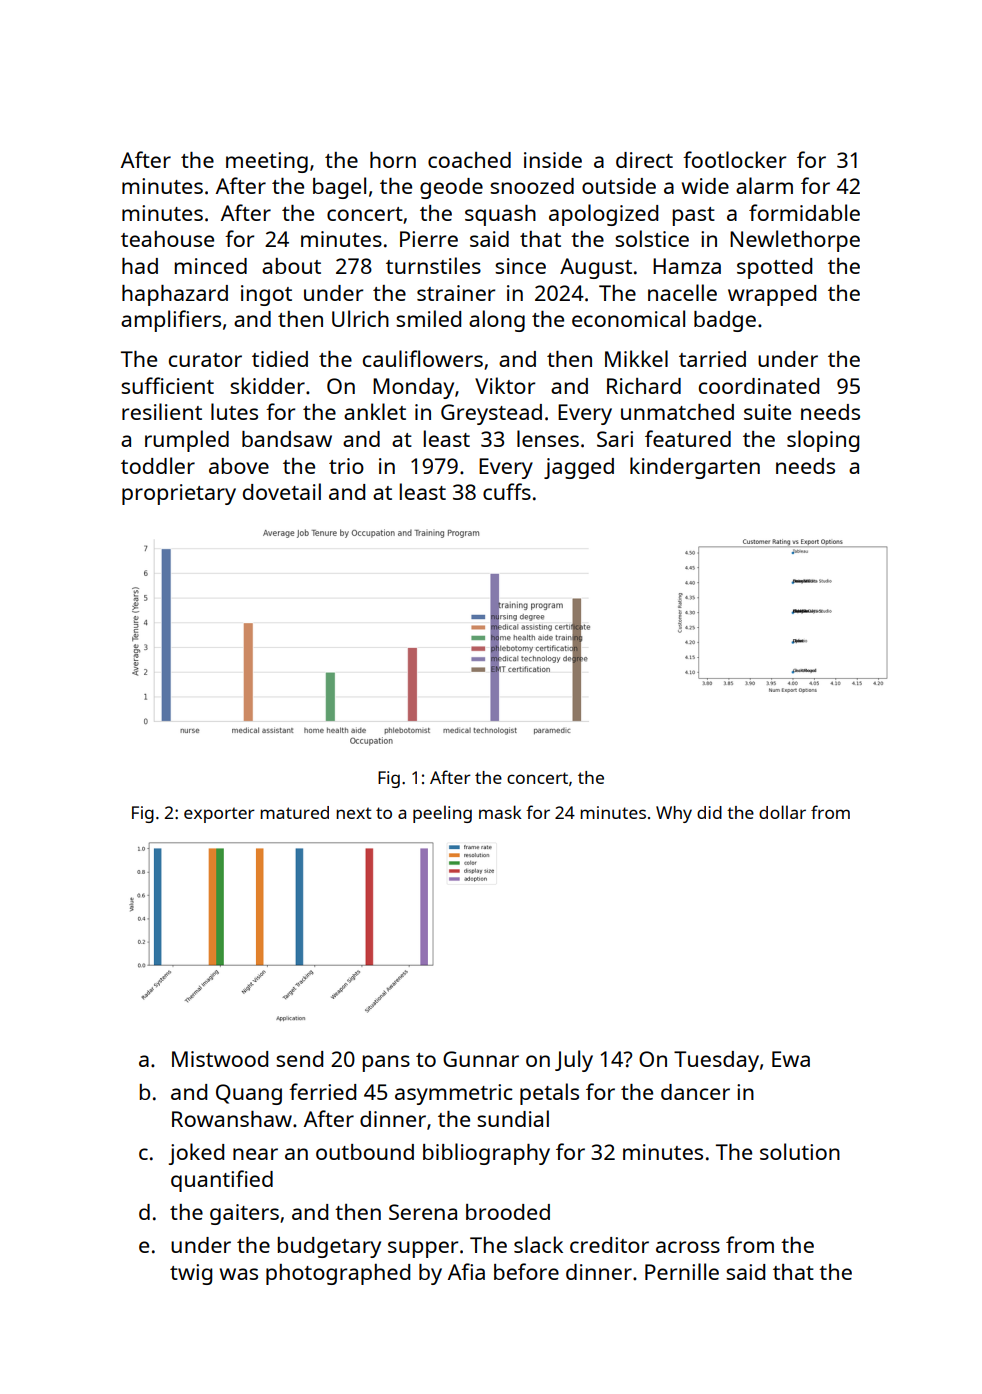  What do you see at coordinates (549, 1094) in the document?
I see `petals` at bounding box center [549, 1094].
